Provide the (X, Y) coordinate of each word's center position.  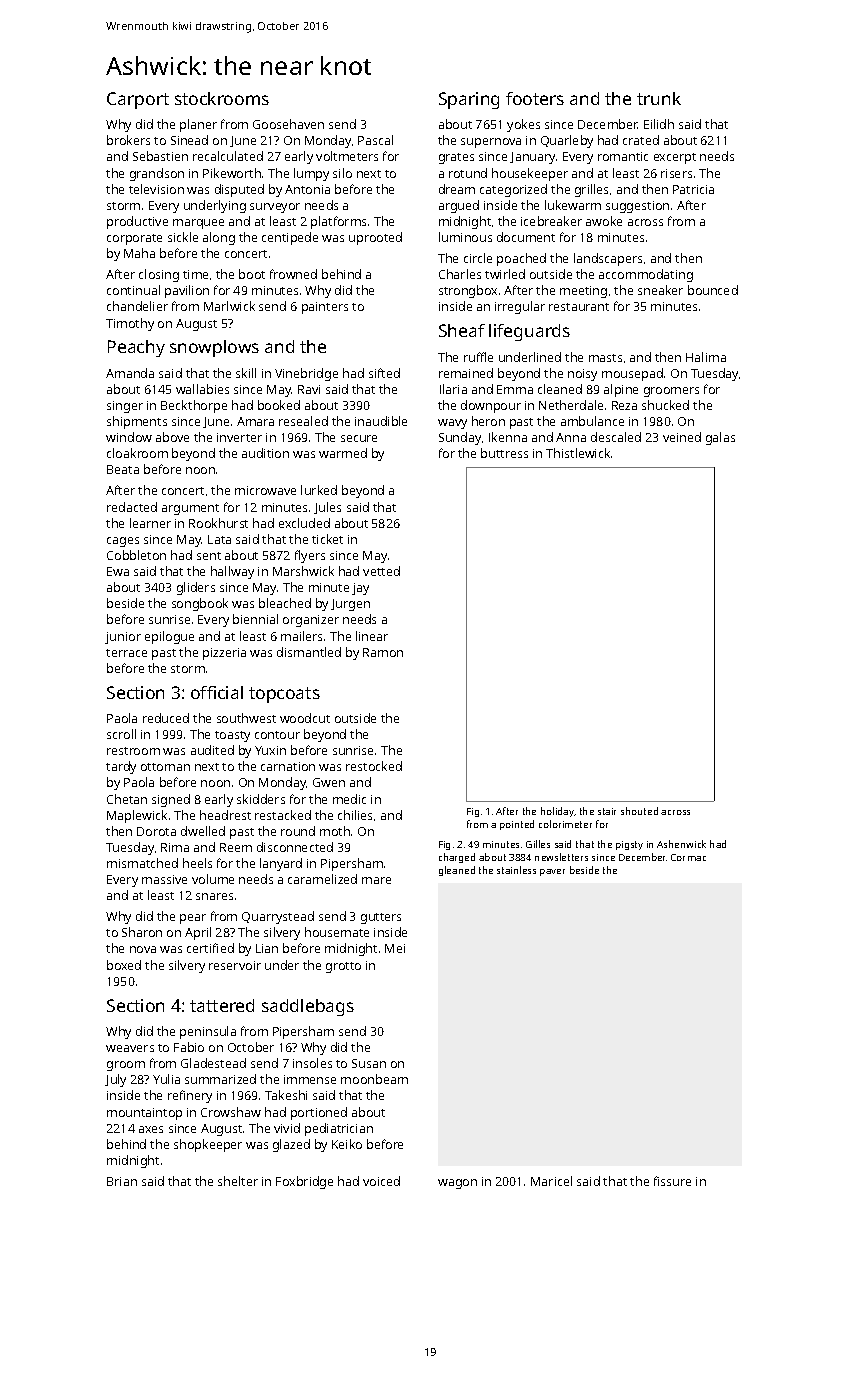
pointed (517, 825)
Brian (122, 1181)
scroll (121, 734)
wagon (457, 1184)
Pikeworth (232, 173)
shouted (639, 811)
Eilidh (659, 124)
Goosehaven (288, 124)
